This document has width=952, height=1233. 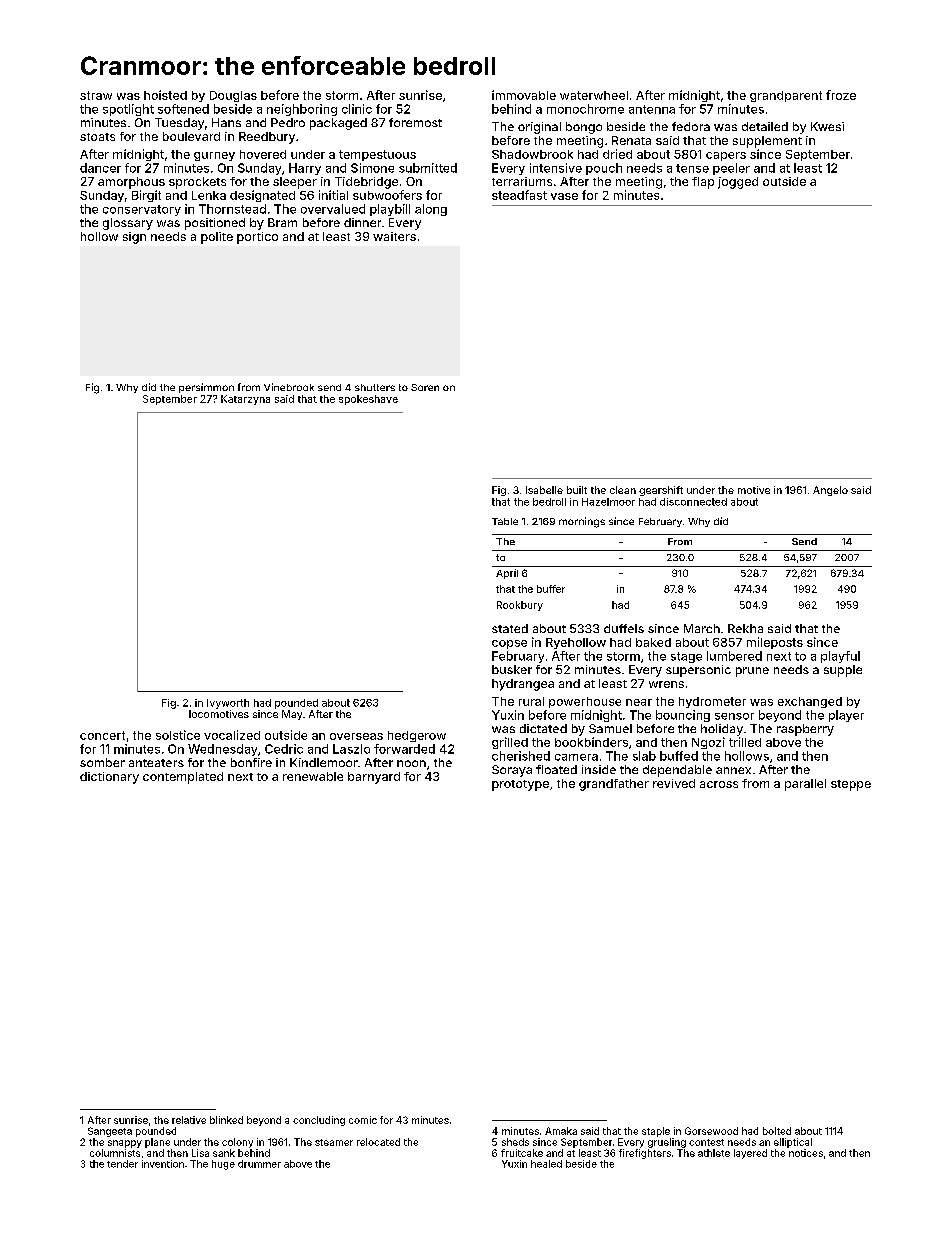 I want to click on invention, so click(x=163, y=1164).
